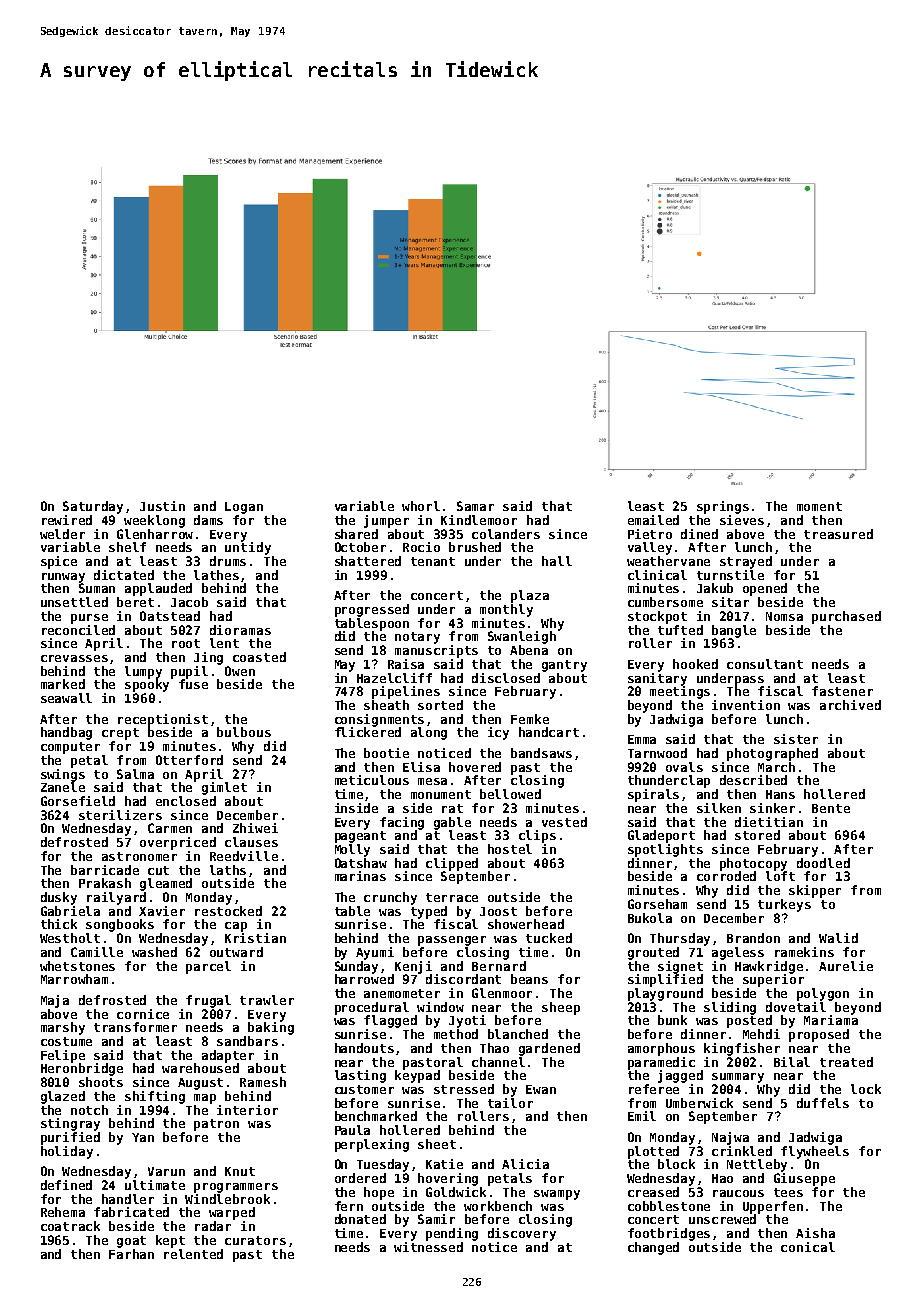 The image size is (924, 1308). I want to click on hall, so click(557, 561).
